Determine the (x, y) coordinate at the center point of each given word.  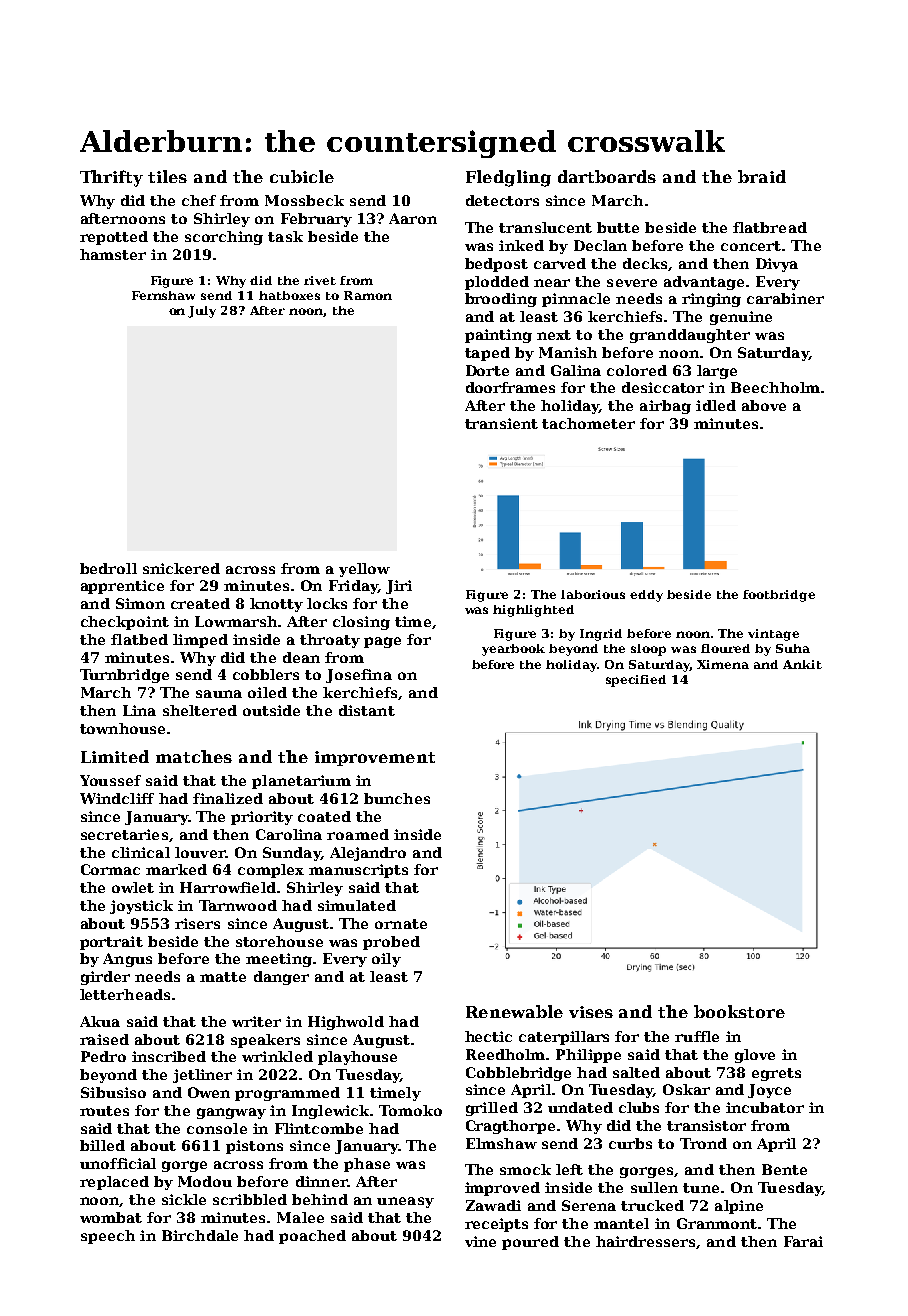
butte (618, 227)
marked (176, 869)
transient (501, 423)
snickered (181, 568)
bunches (397, 798)
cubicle (302, 176)
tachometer (588, 423)
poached (312, 1237)
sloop (648, 650)
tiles (167, 176)
